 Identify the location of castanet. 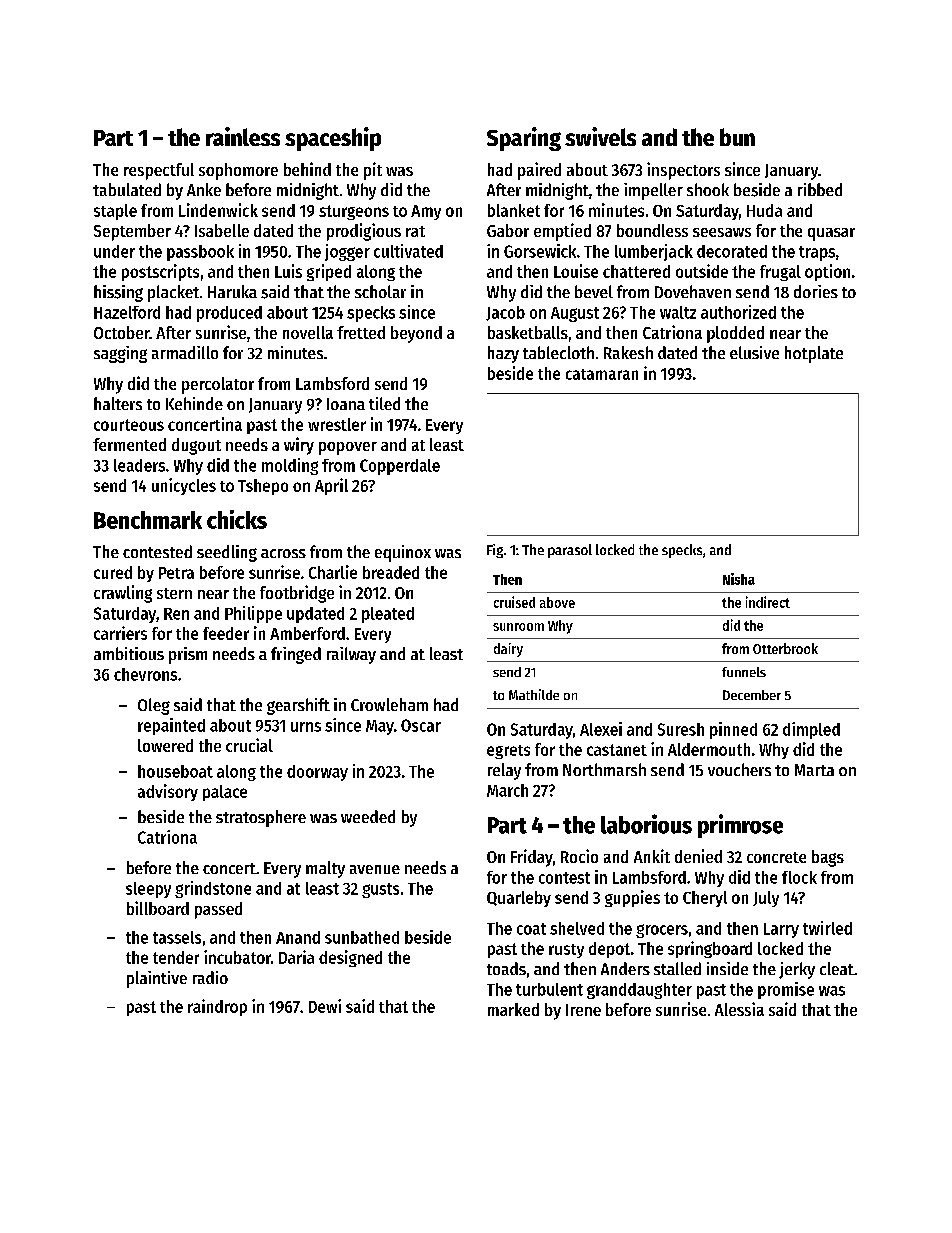
(617, 750).
